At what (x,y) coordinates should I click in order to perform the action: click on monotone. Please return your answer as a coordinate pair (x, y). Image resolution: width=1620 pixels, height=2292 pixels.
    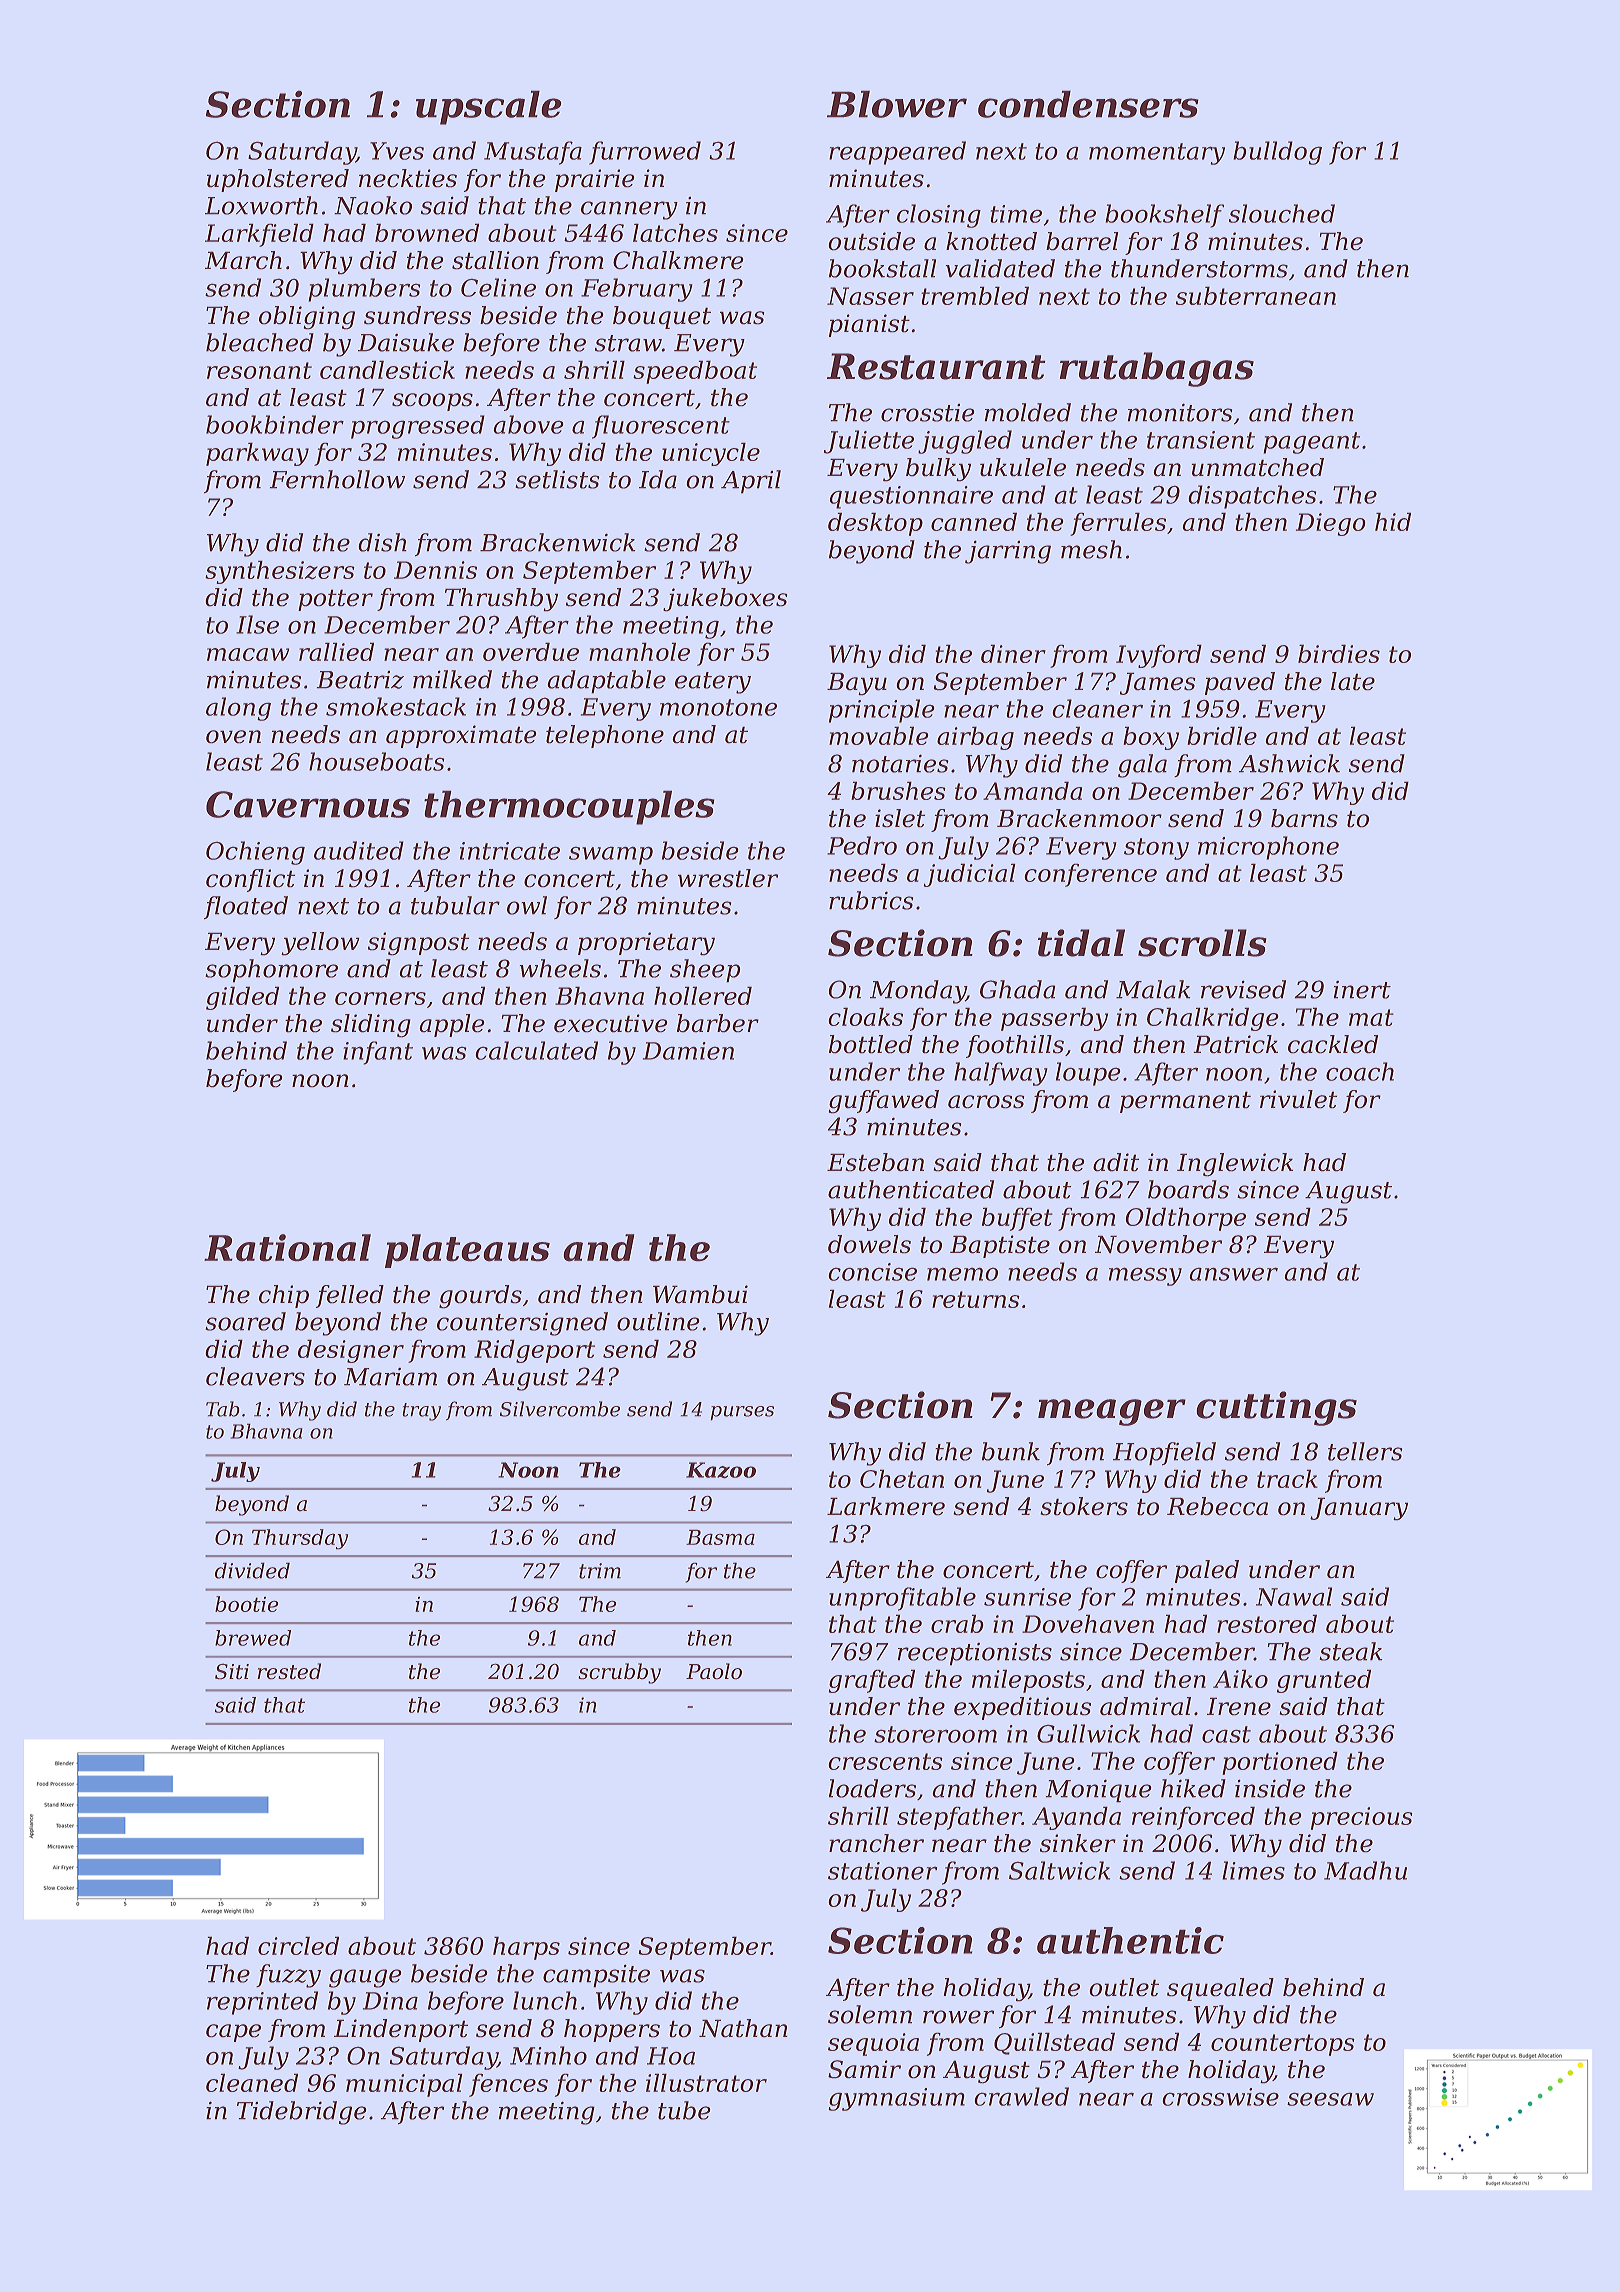
    Looking at the image, I should click on (718, 707).
